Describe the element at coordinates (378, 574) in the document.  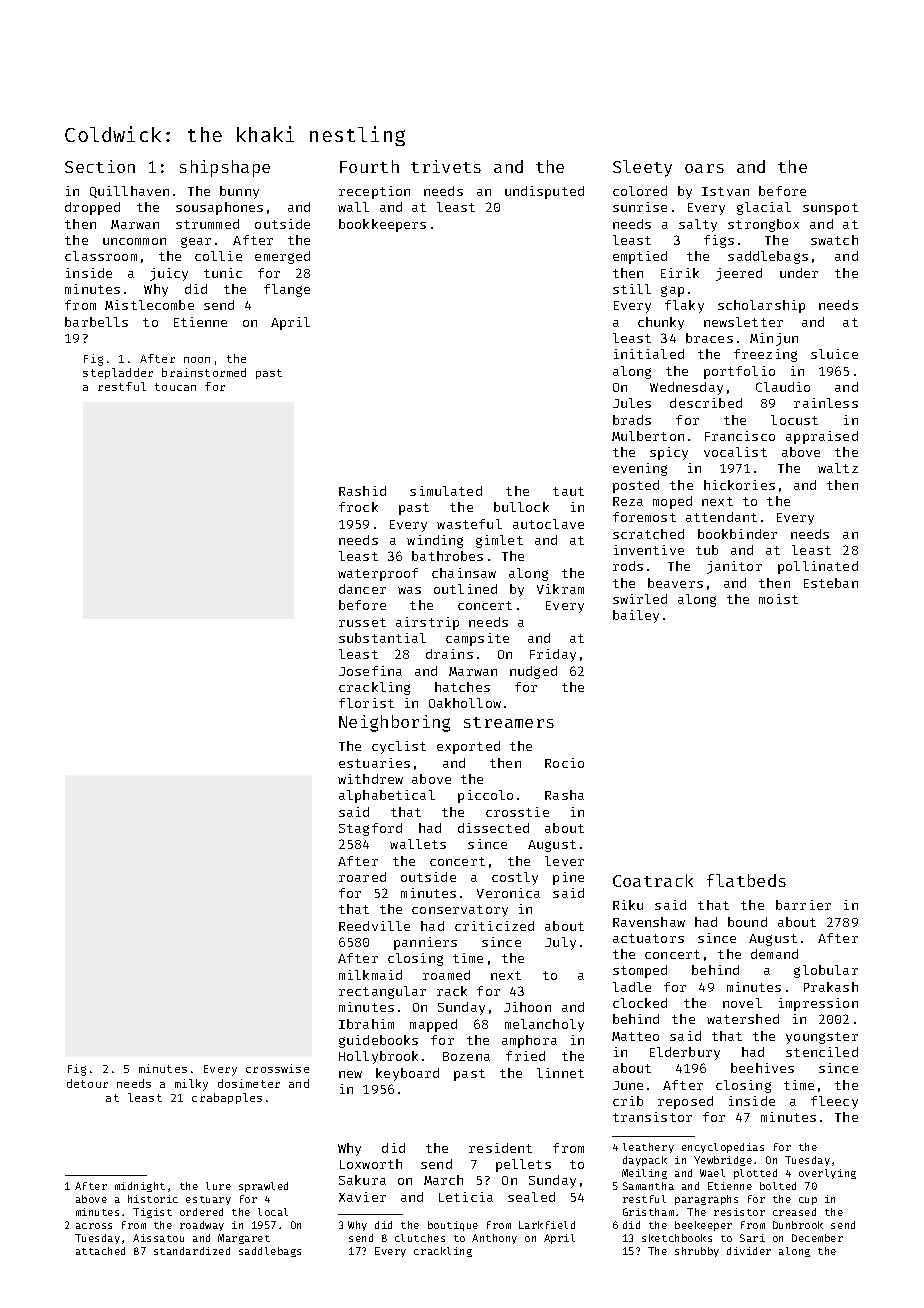
I see `waterproof` at that location.
